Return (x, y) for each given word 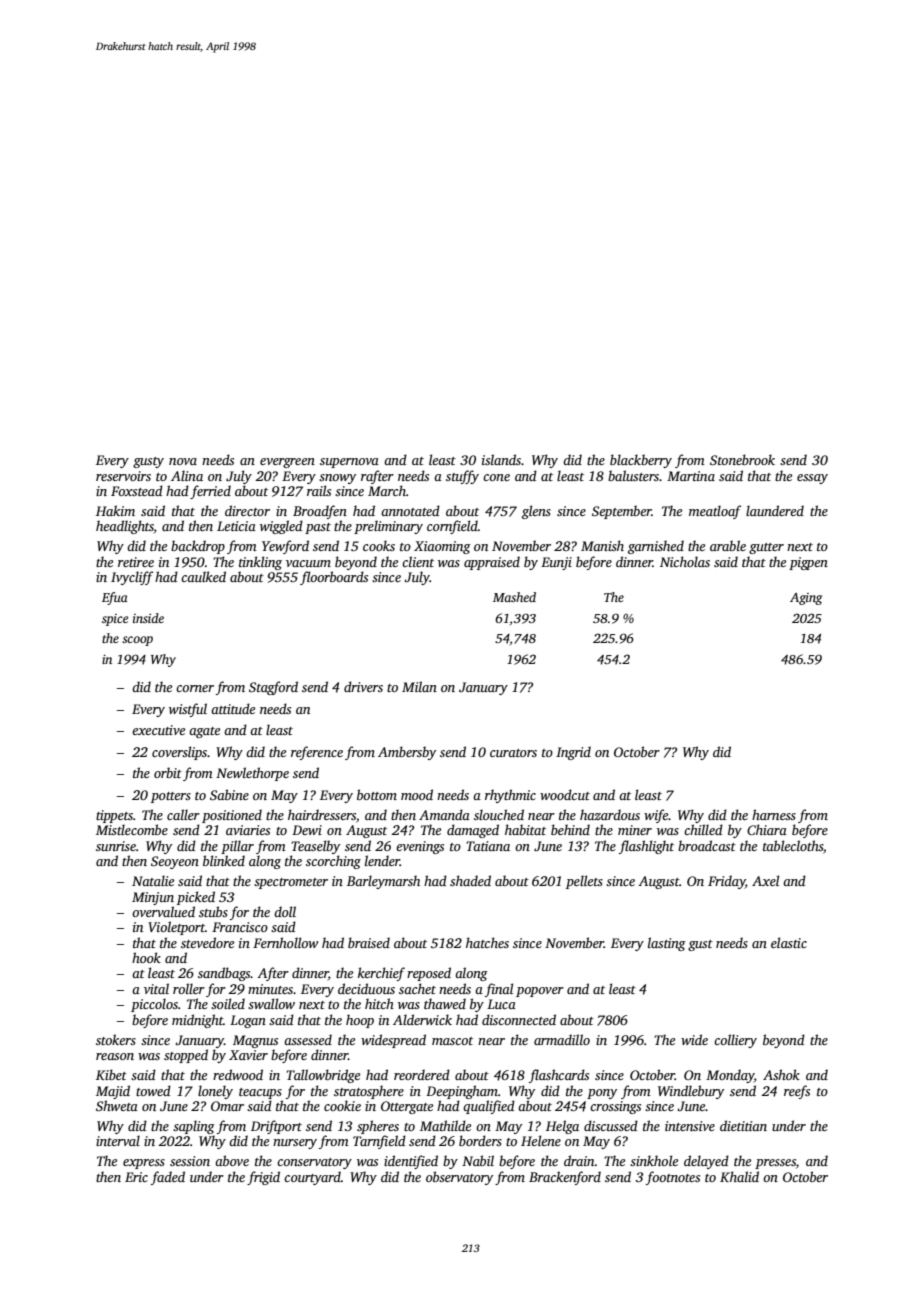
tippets (114, 816)
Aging (806, 599)
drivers (363, 686)
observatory (459, 1178)
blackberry (641, 461)
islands (501, 459)
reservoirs (123, 476)
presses (775, 1164)
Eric (136, 1177)
